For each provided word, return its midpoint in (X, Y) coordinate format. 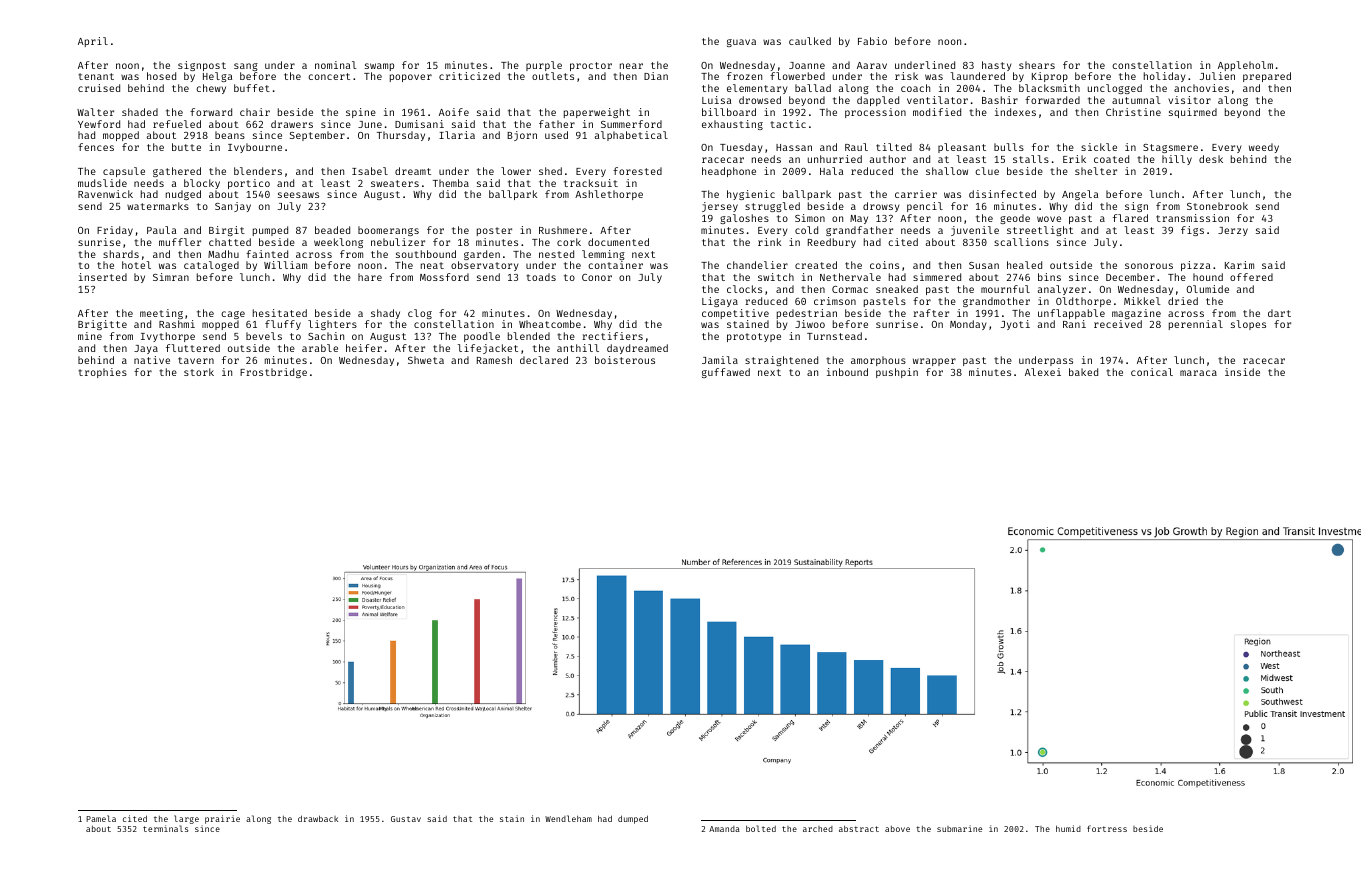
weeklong (338, 243)
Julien (1217, 76)
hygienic (751, 195)
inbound (847, 372)
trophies (102, 373)
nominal (336, 65)
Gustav (406, 819)
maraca (1198, 373)
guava (741, 43)
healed (1024, 265)
